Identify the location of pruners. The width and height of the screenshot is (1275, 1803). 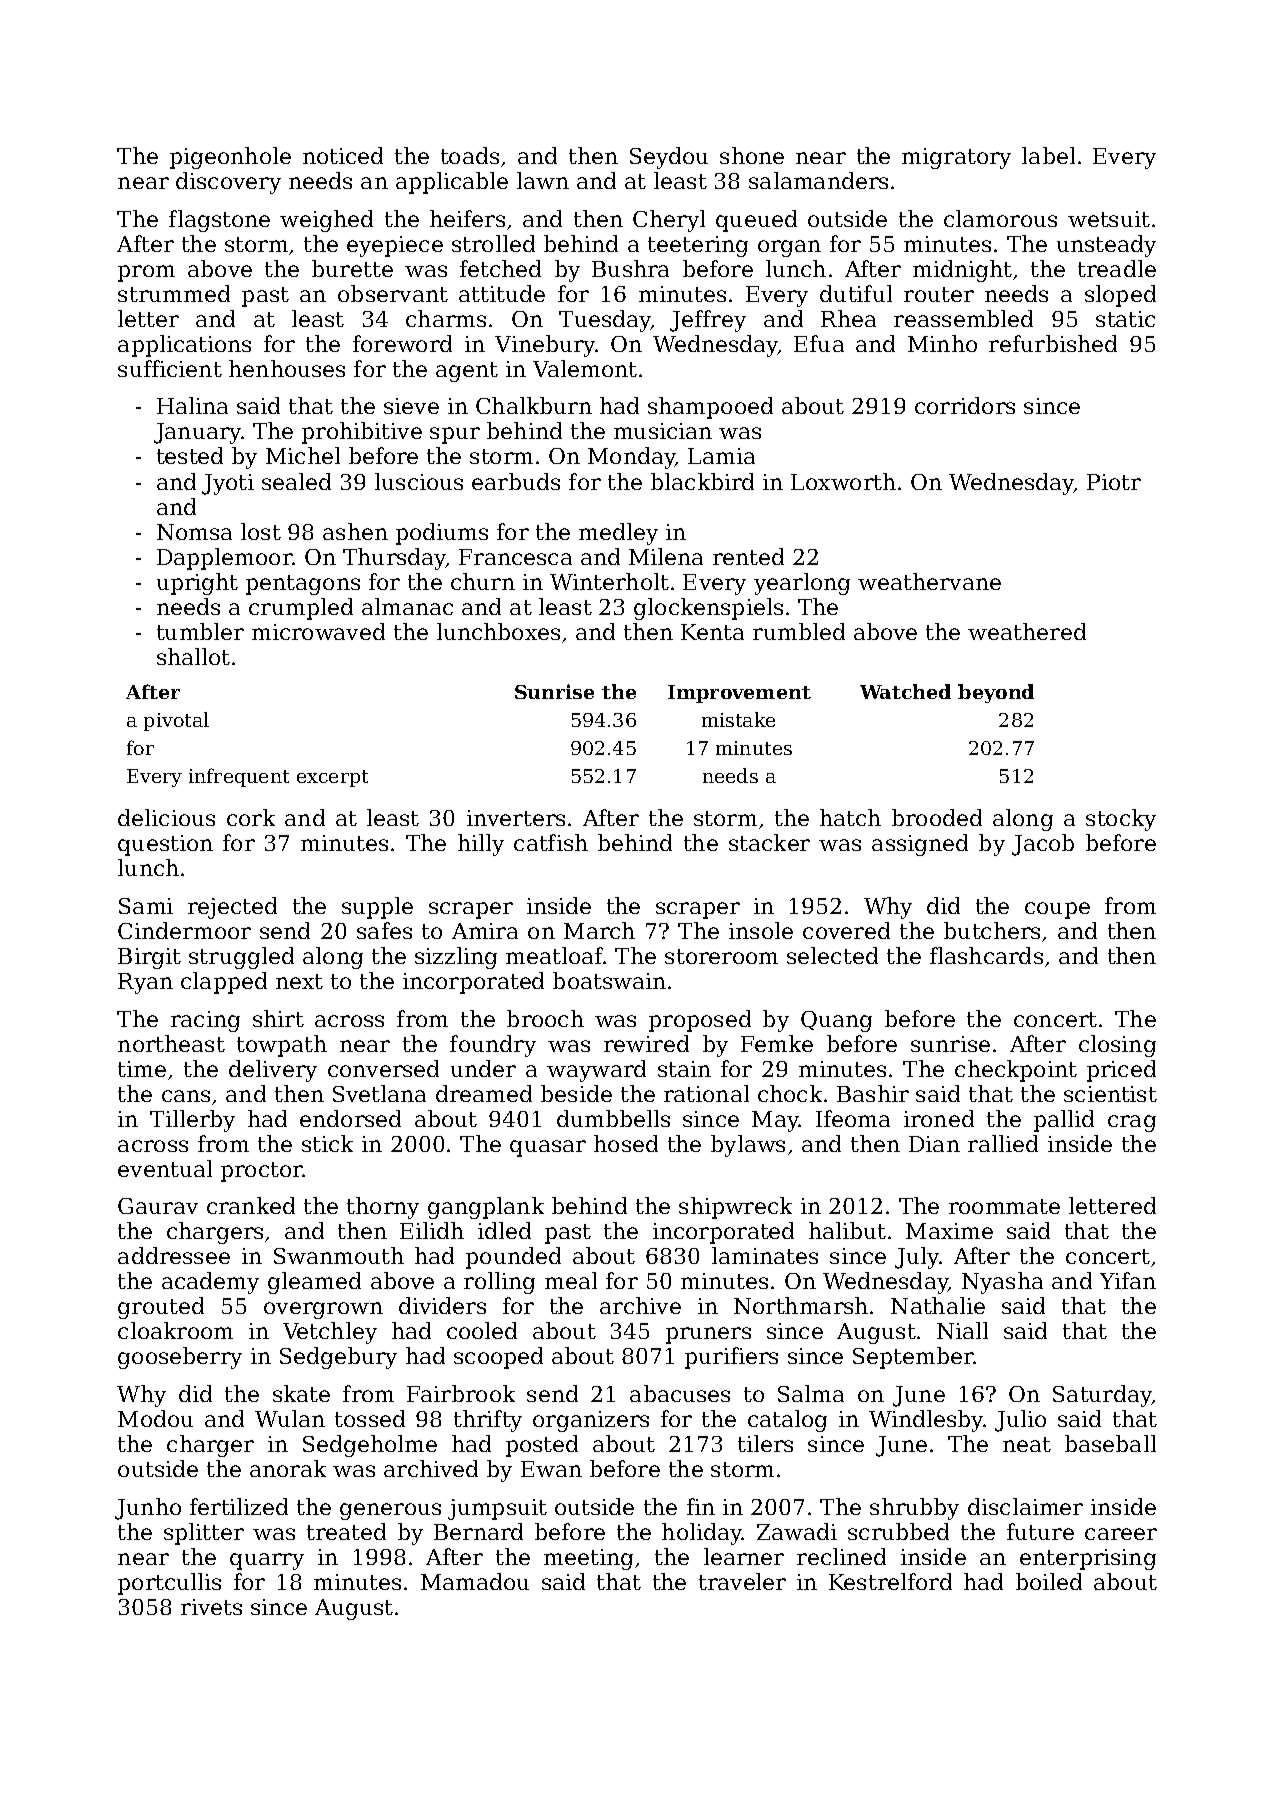
(708, 1335).
